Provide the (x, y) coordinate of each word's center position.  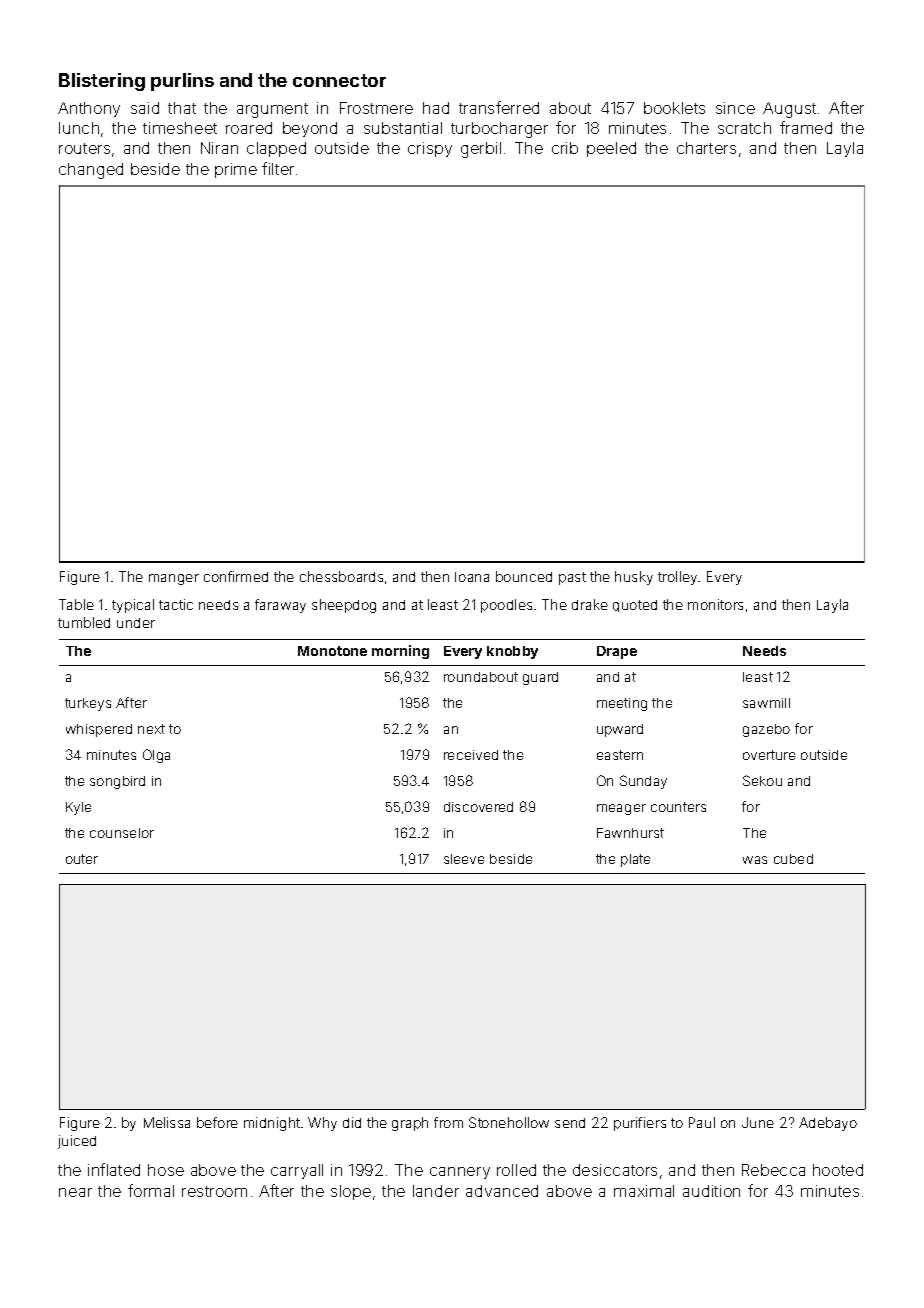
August (789, 110)
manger (174, 579)
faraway (280, 606)
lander (436, 1191)
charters (706, 148)
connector (339, 80)
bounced (524, 576)
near (75, 1192)
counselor (122, 833)
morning (400, 652)
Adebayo (828, 1124)
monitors (715, 604)
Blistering (102, 82)
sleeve (464, 859)
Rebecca (773, 1170)
